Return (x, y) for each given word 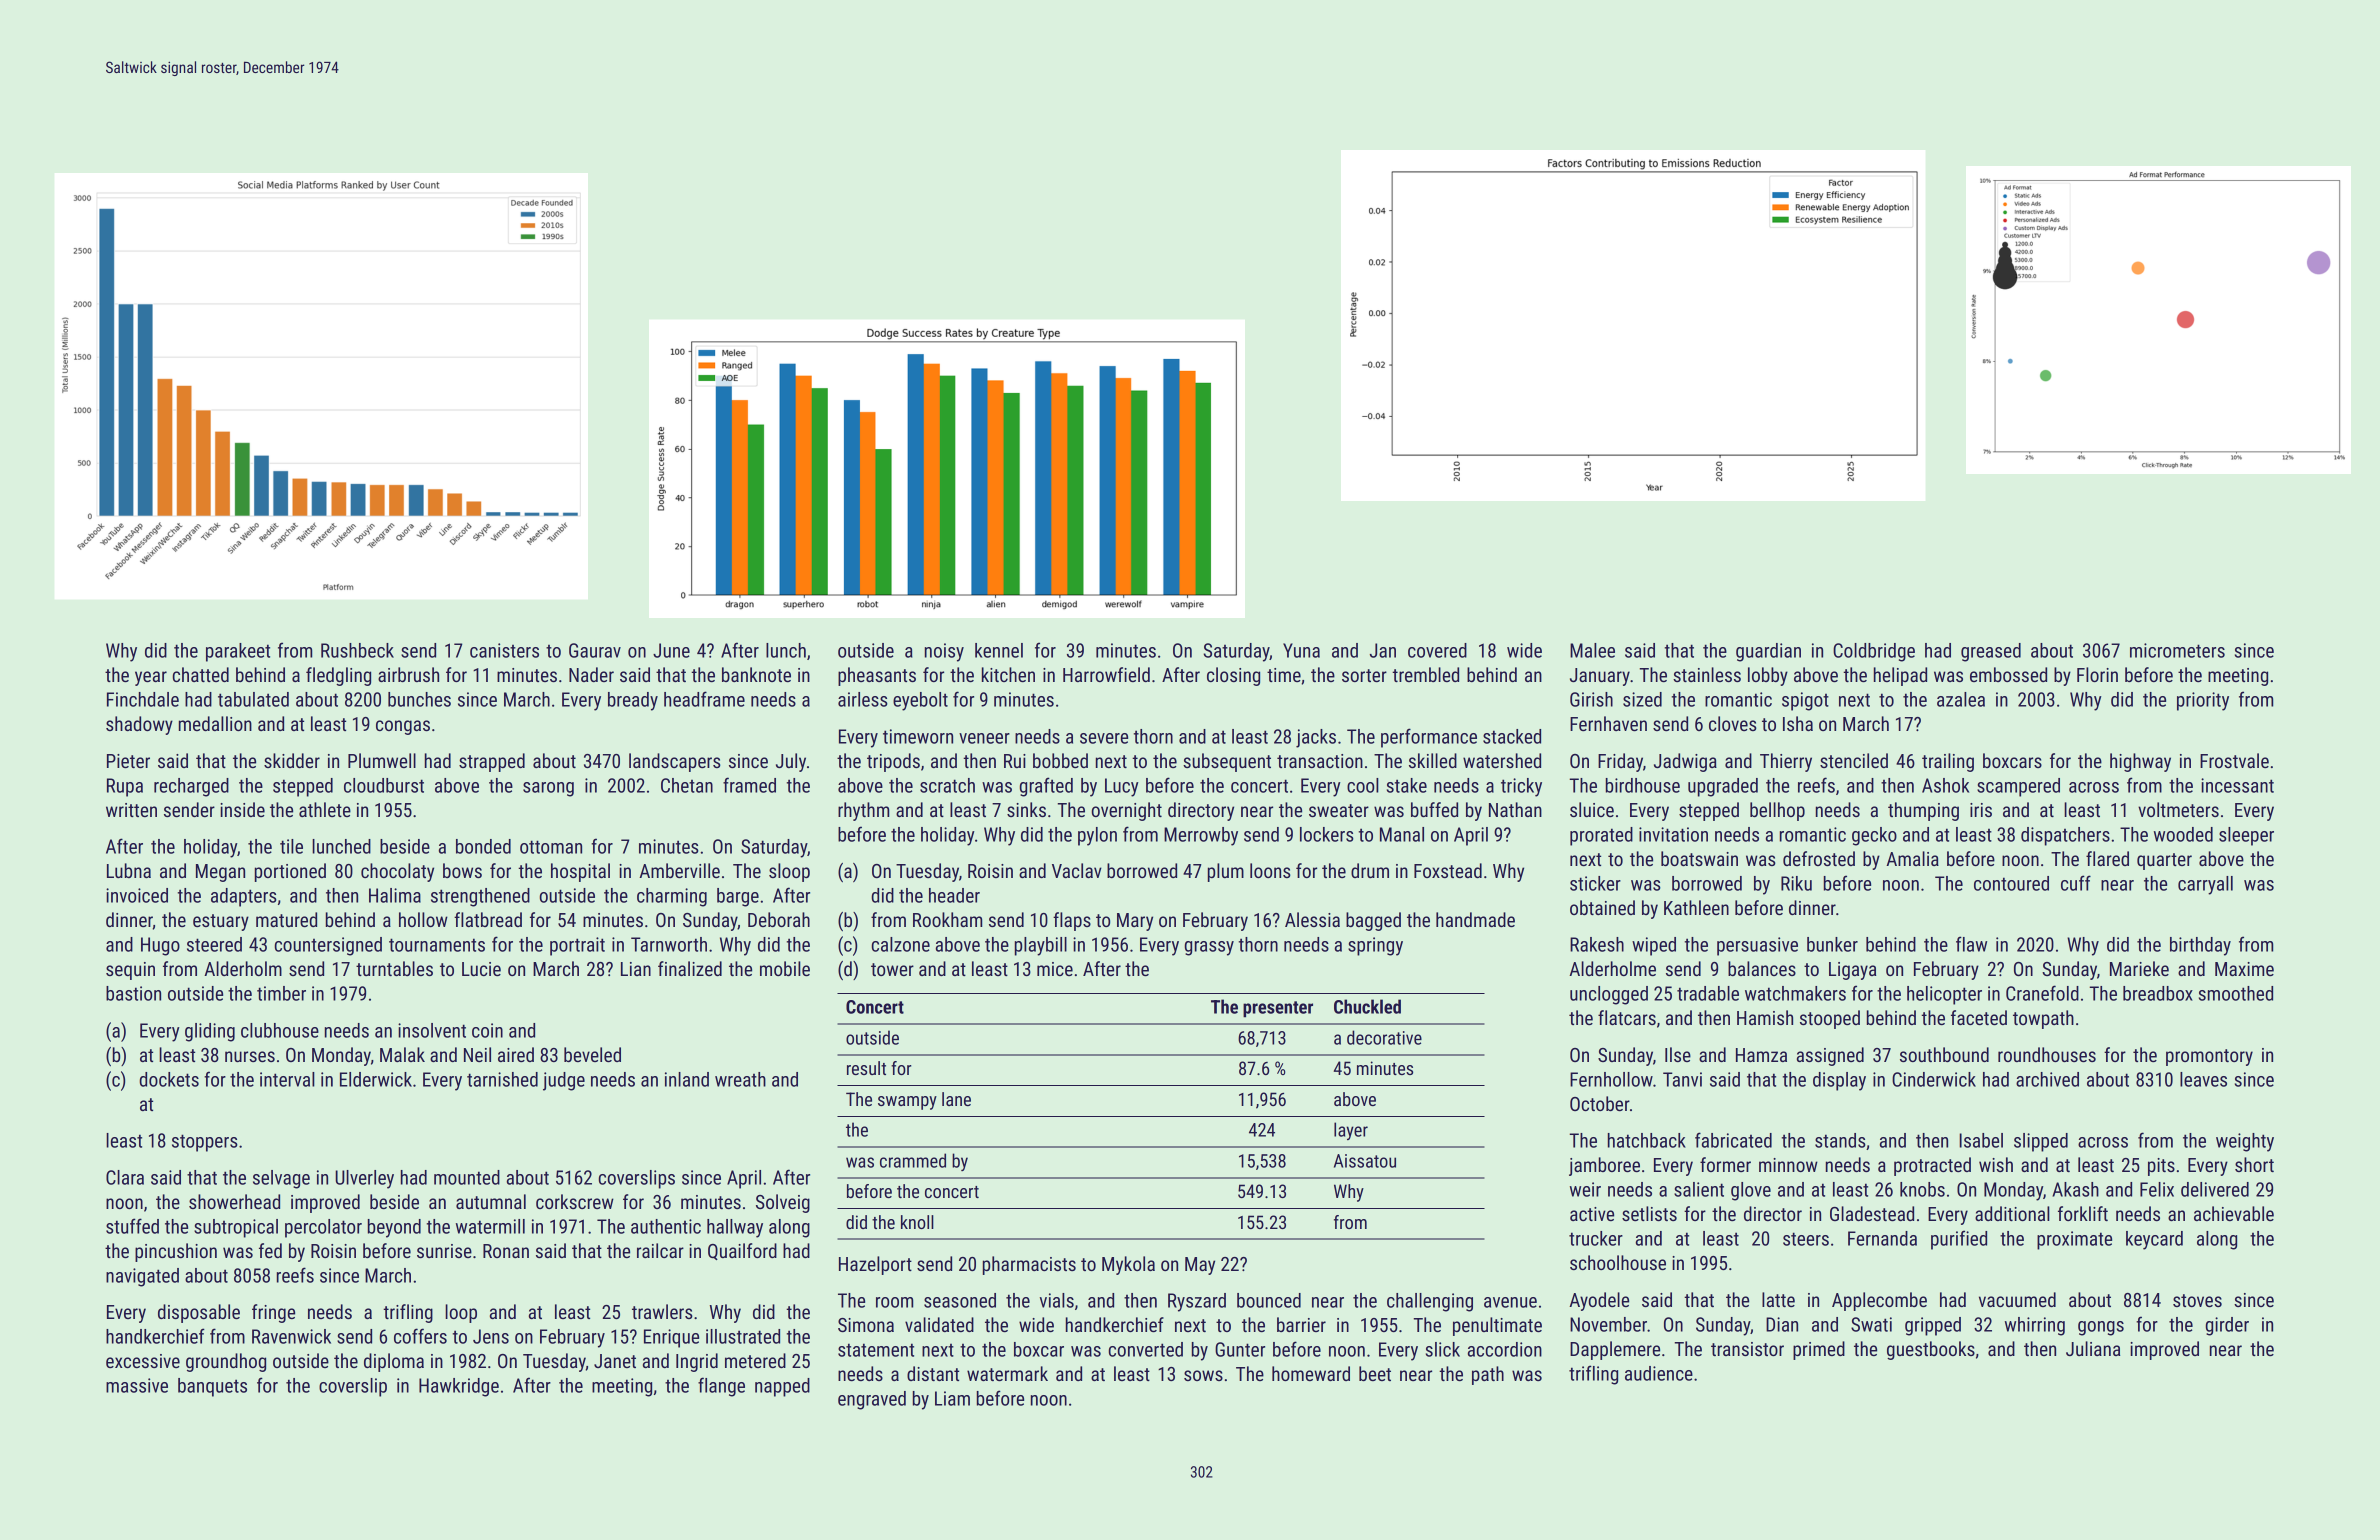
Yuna (1301, 650)
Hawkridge (459, 1387)
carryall (2205, 885)
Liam (952, 1398)
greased (1991, 652)
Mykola (1128, 1265)
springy (1375, 946)
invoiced (137, 895)
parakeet (238, 652)
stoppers (205, 1143)
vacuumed (2017, 1299)
